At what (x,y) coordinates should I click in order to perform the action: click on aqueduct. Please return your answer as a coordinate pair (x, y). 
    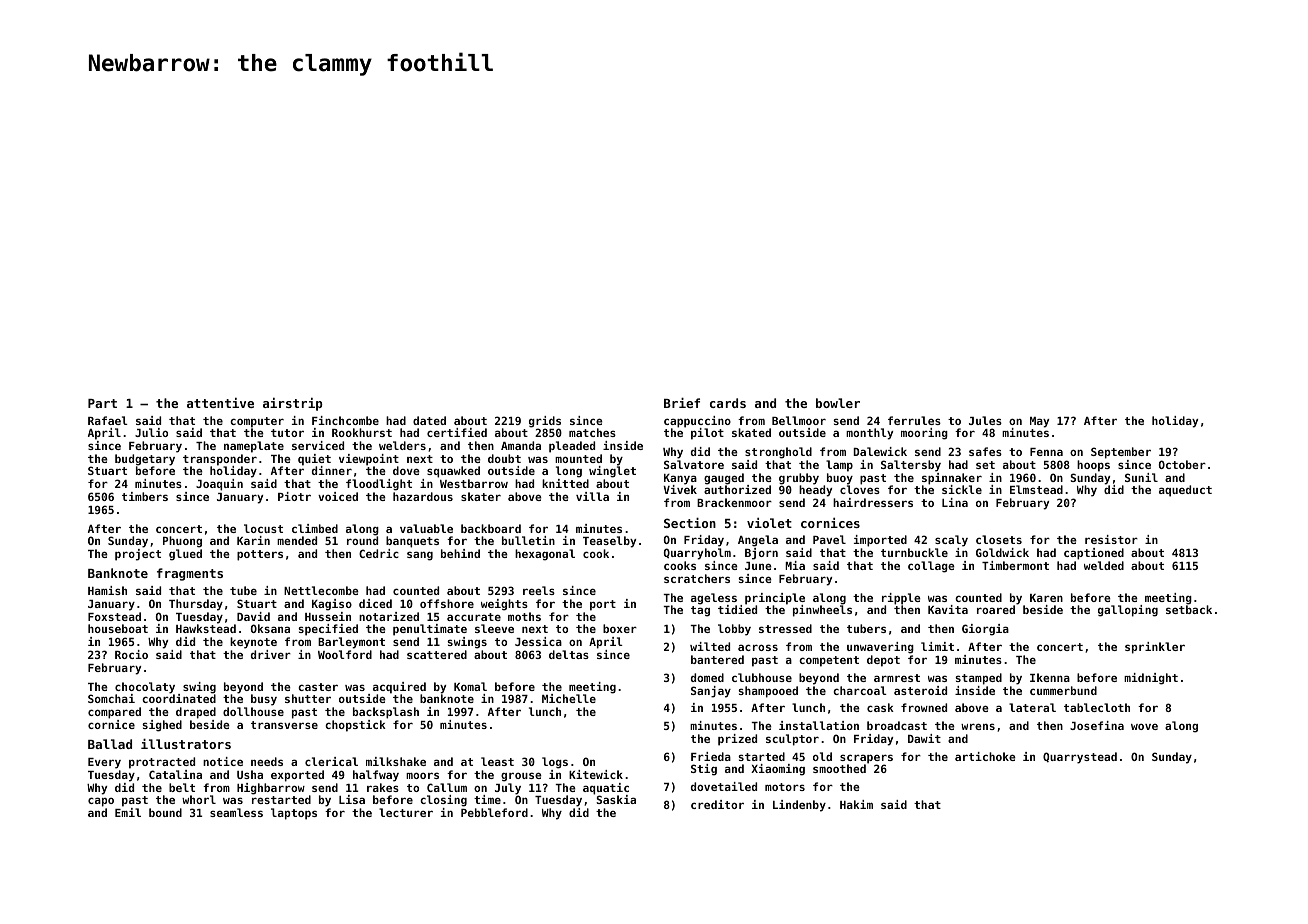
    Looking at the image, I should click on (1185, 491).
